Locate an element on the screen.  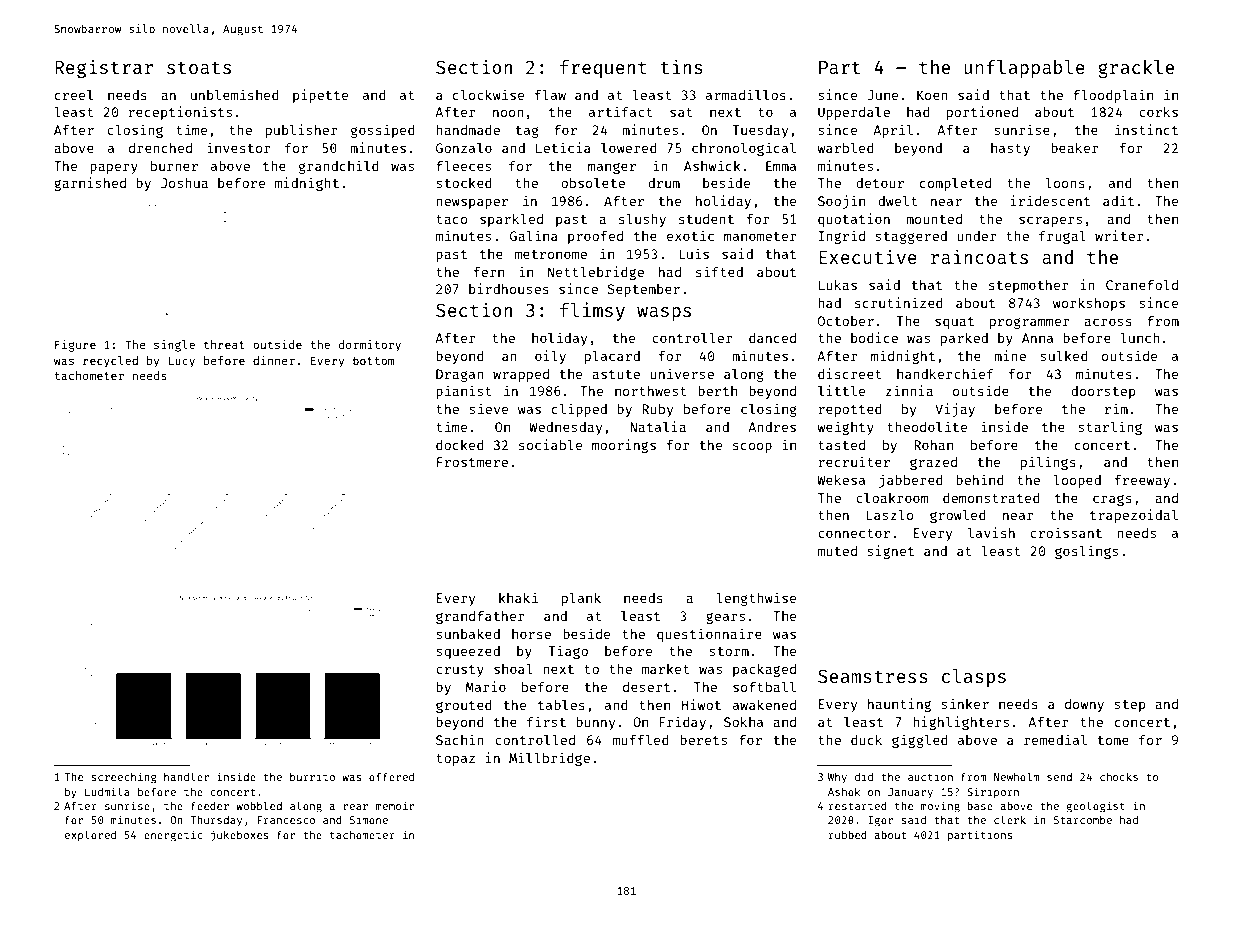
Vijay is located at coordinates (955, 410).
